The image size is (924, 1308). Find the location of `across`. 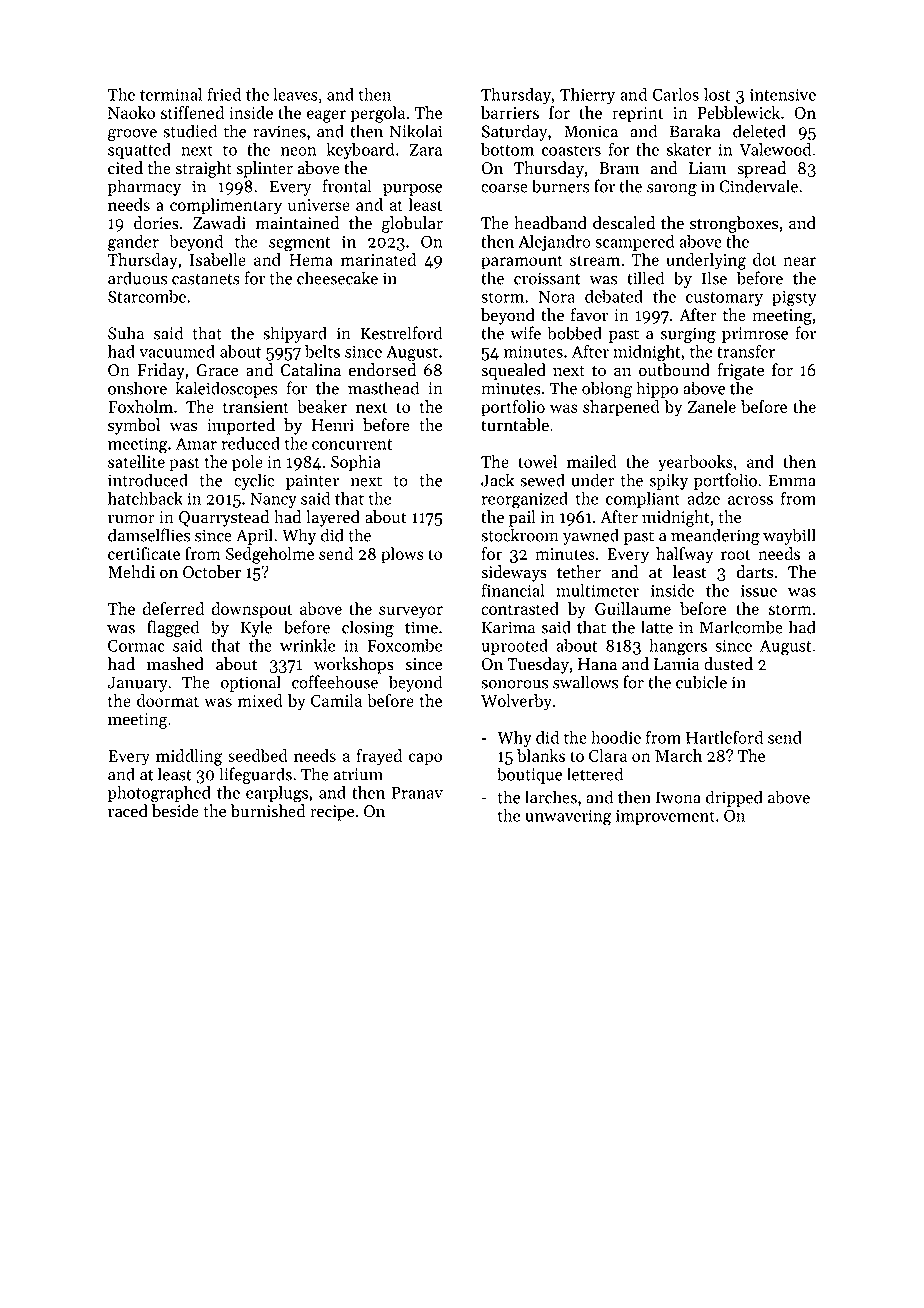

across is located at coordinates (750, 500).
